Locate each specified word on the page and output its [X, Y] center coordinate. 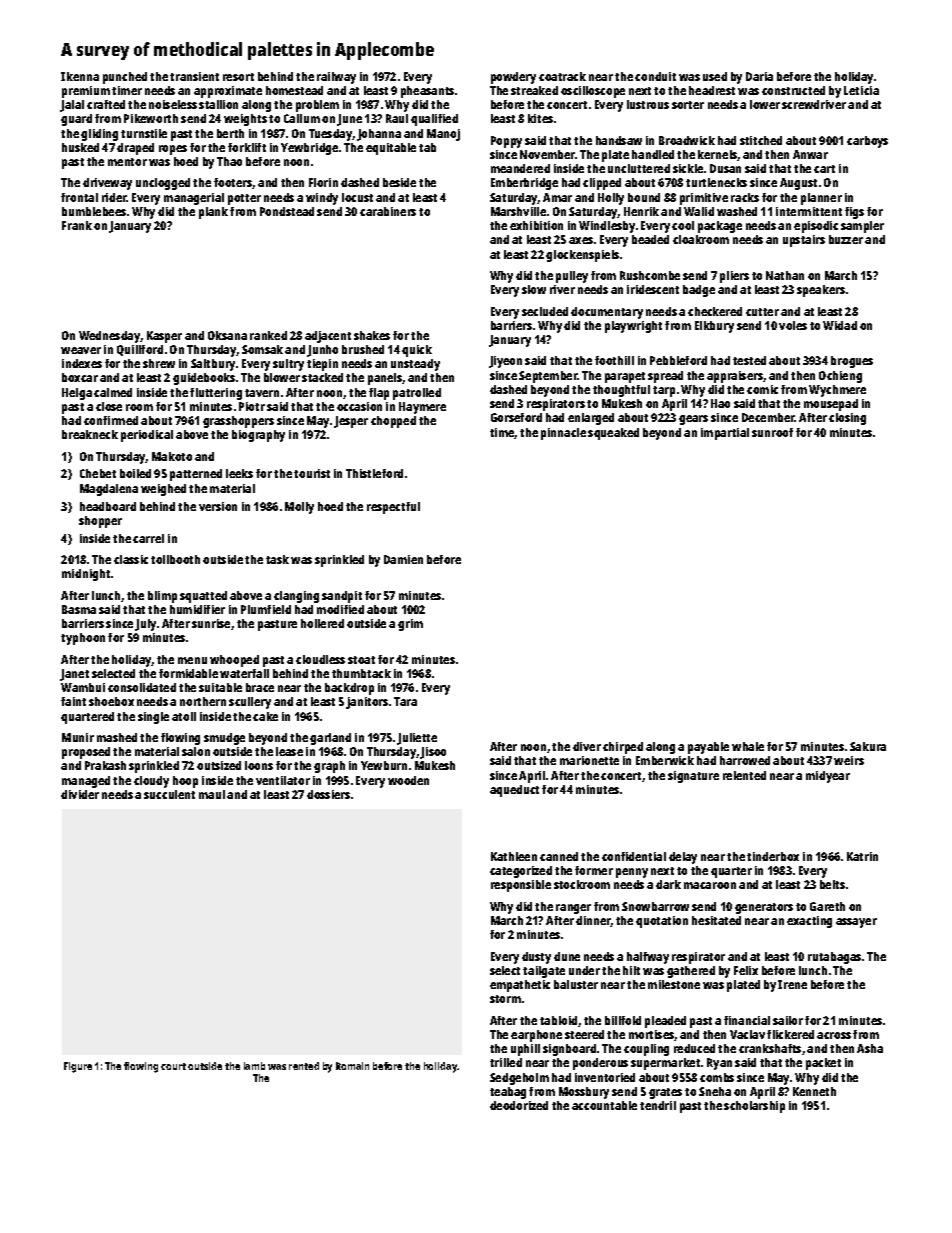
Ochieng [840, 377]
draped [135, 149]
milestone [674, 984]
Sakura [868, 746]
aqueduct [514, 791]
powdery [513, 78]
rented [304, 1066]
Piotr [252, 406]
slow [534, 289]
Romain [352, 1066]
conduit [655, 76]
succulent [169, 794]
